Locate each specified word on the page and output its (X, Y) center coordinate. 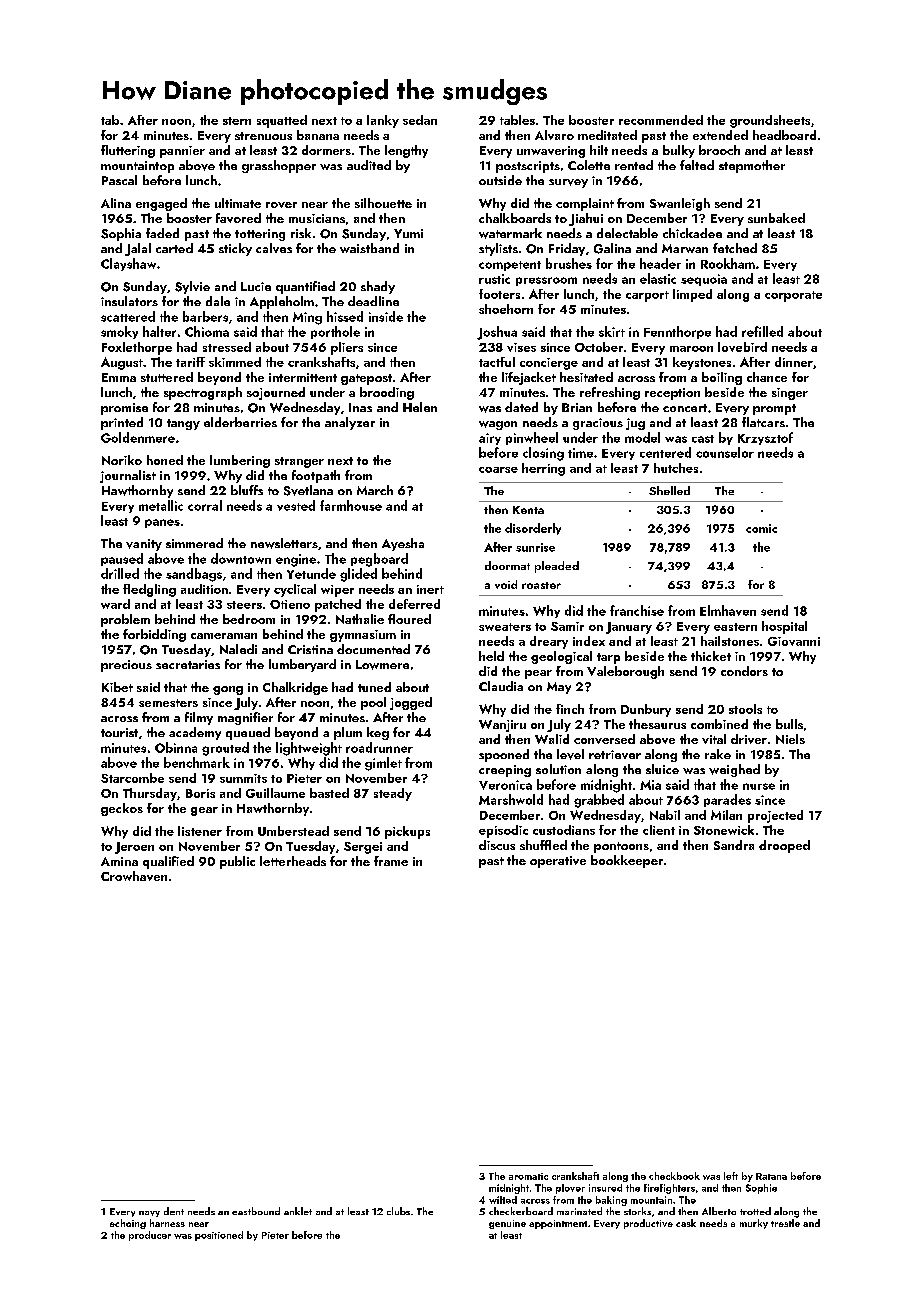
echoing (128, 1224)
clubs (398, 1211)
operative (558, 862)
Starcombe (132, 778)
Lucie (256, 286)
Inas (360, 407)
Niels (790, 739)
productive (648, 1224)
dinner (794, 362)
